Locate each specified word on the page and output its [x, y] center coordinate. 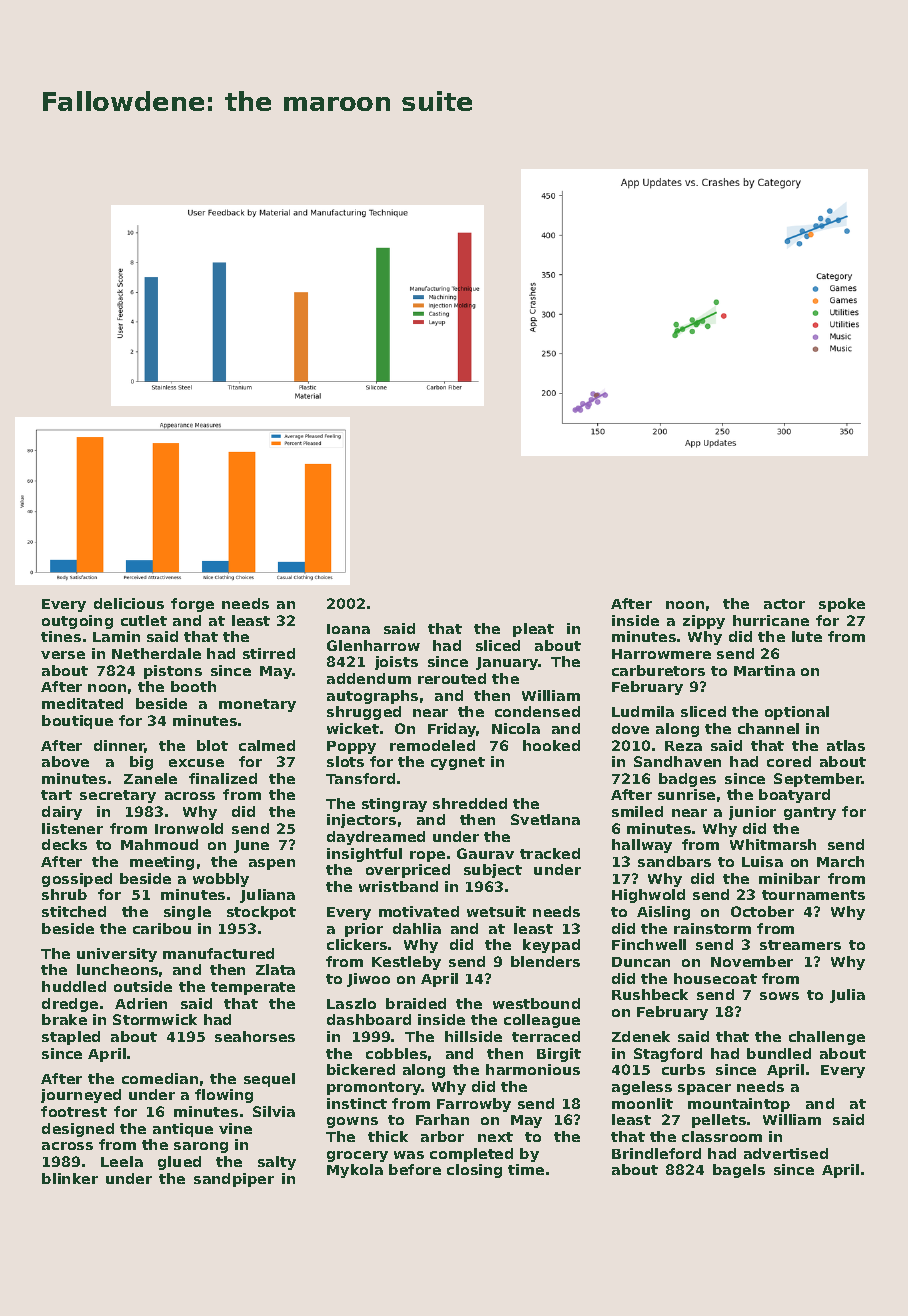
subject [493, 871]
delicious [129, 603]
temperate [253, 988]
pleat [533, 630]
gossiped [77, 880]
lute [807, 636]
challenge [827, 1038]
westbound [536, 1003]
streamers [800, 945]
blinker [70, 1178]
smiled [637, 811]
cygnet [458, 763]
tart [56, 795]
